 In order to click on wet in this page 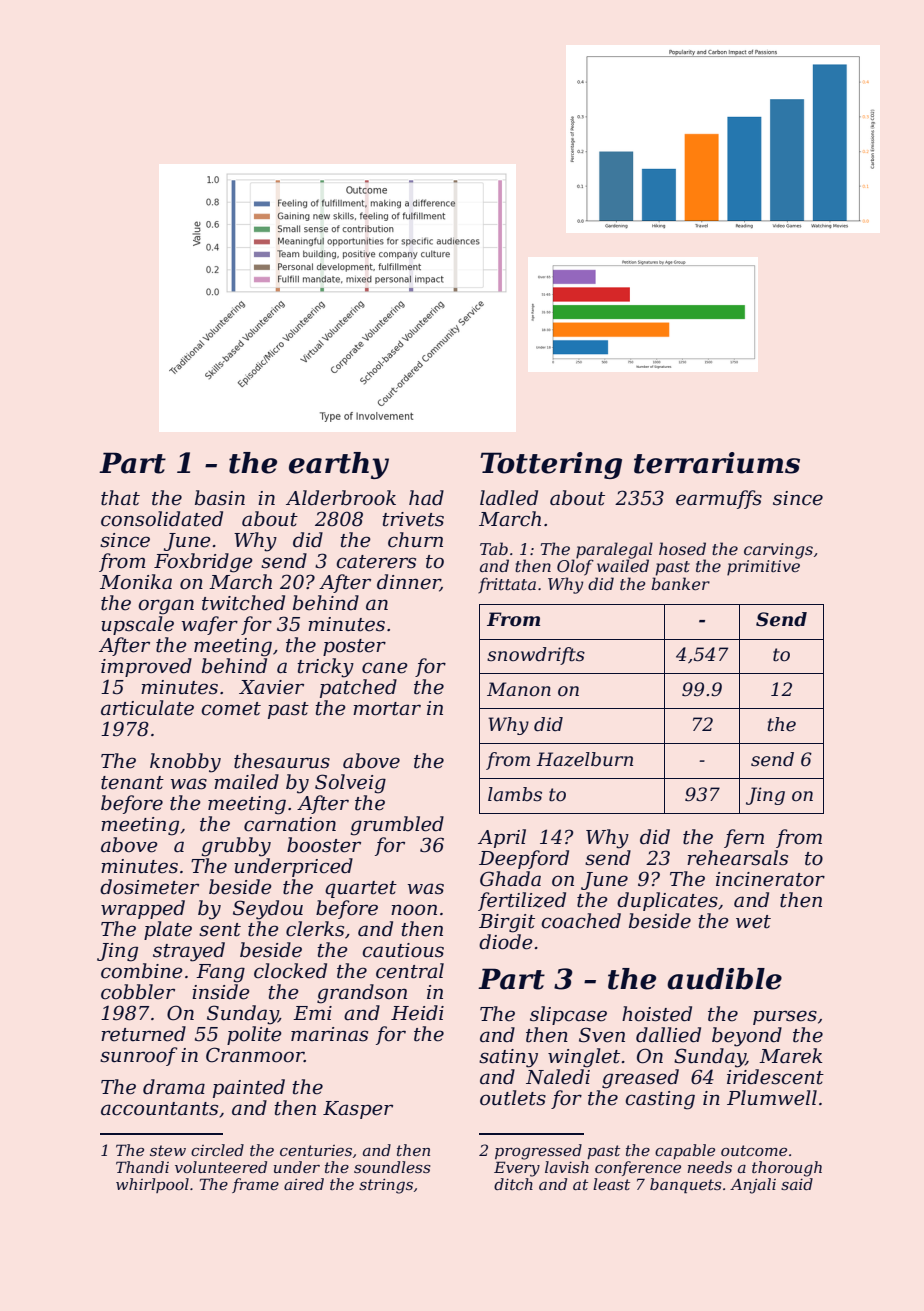, I will do `click(753, 922)`.
